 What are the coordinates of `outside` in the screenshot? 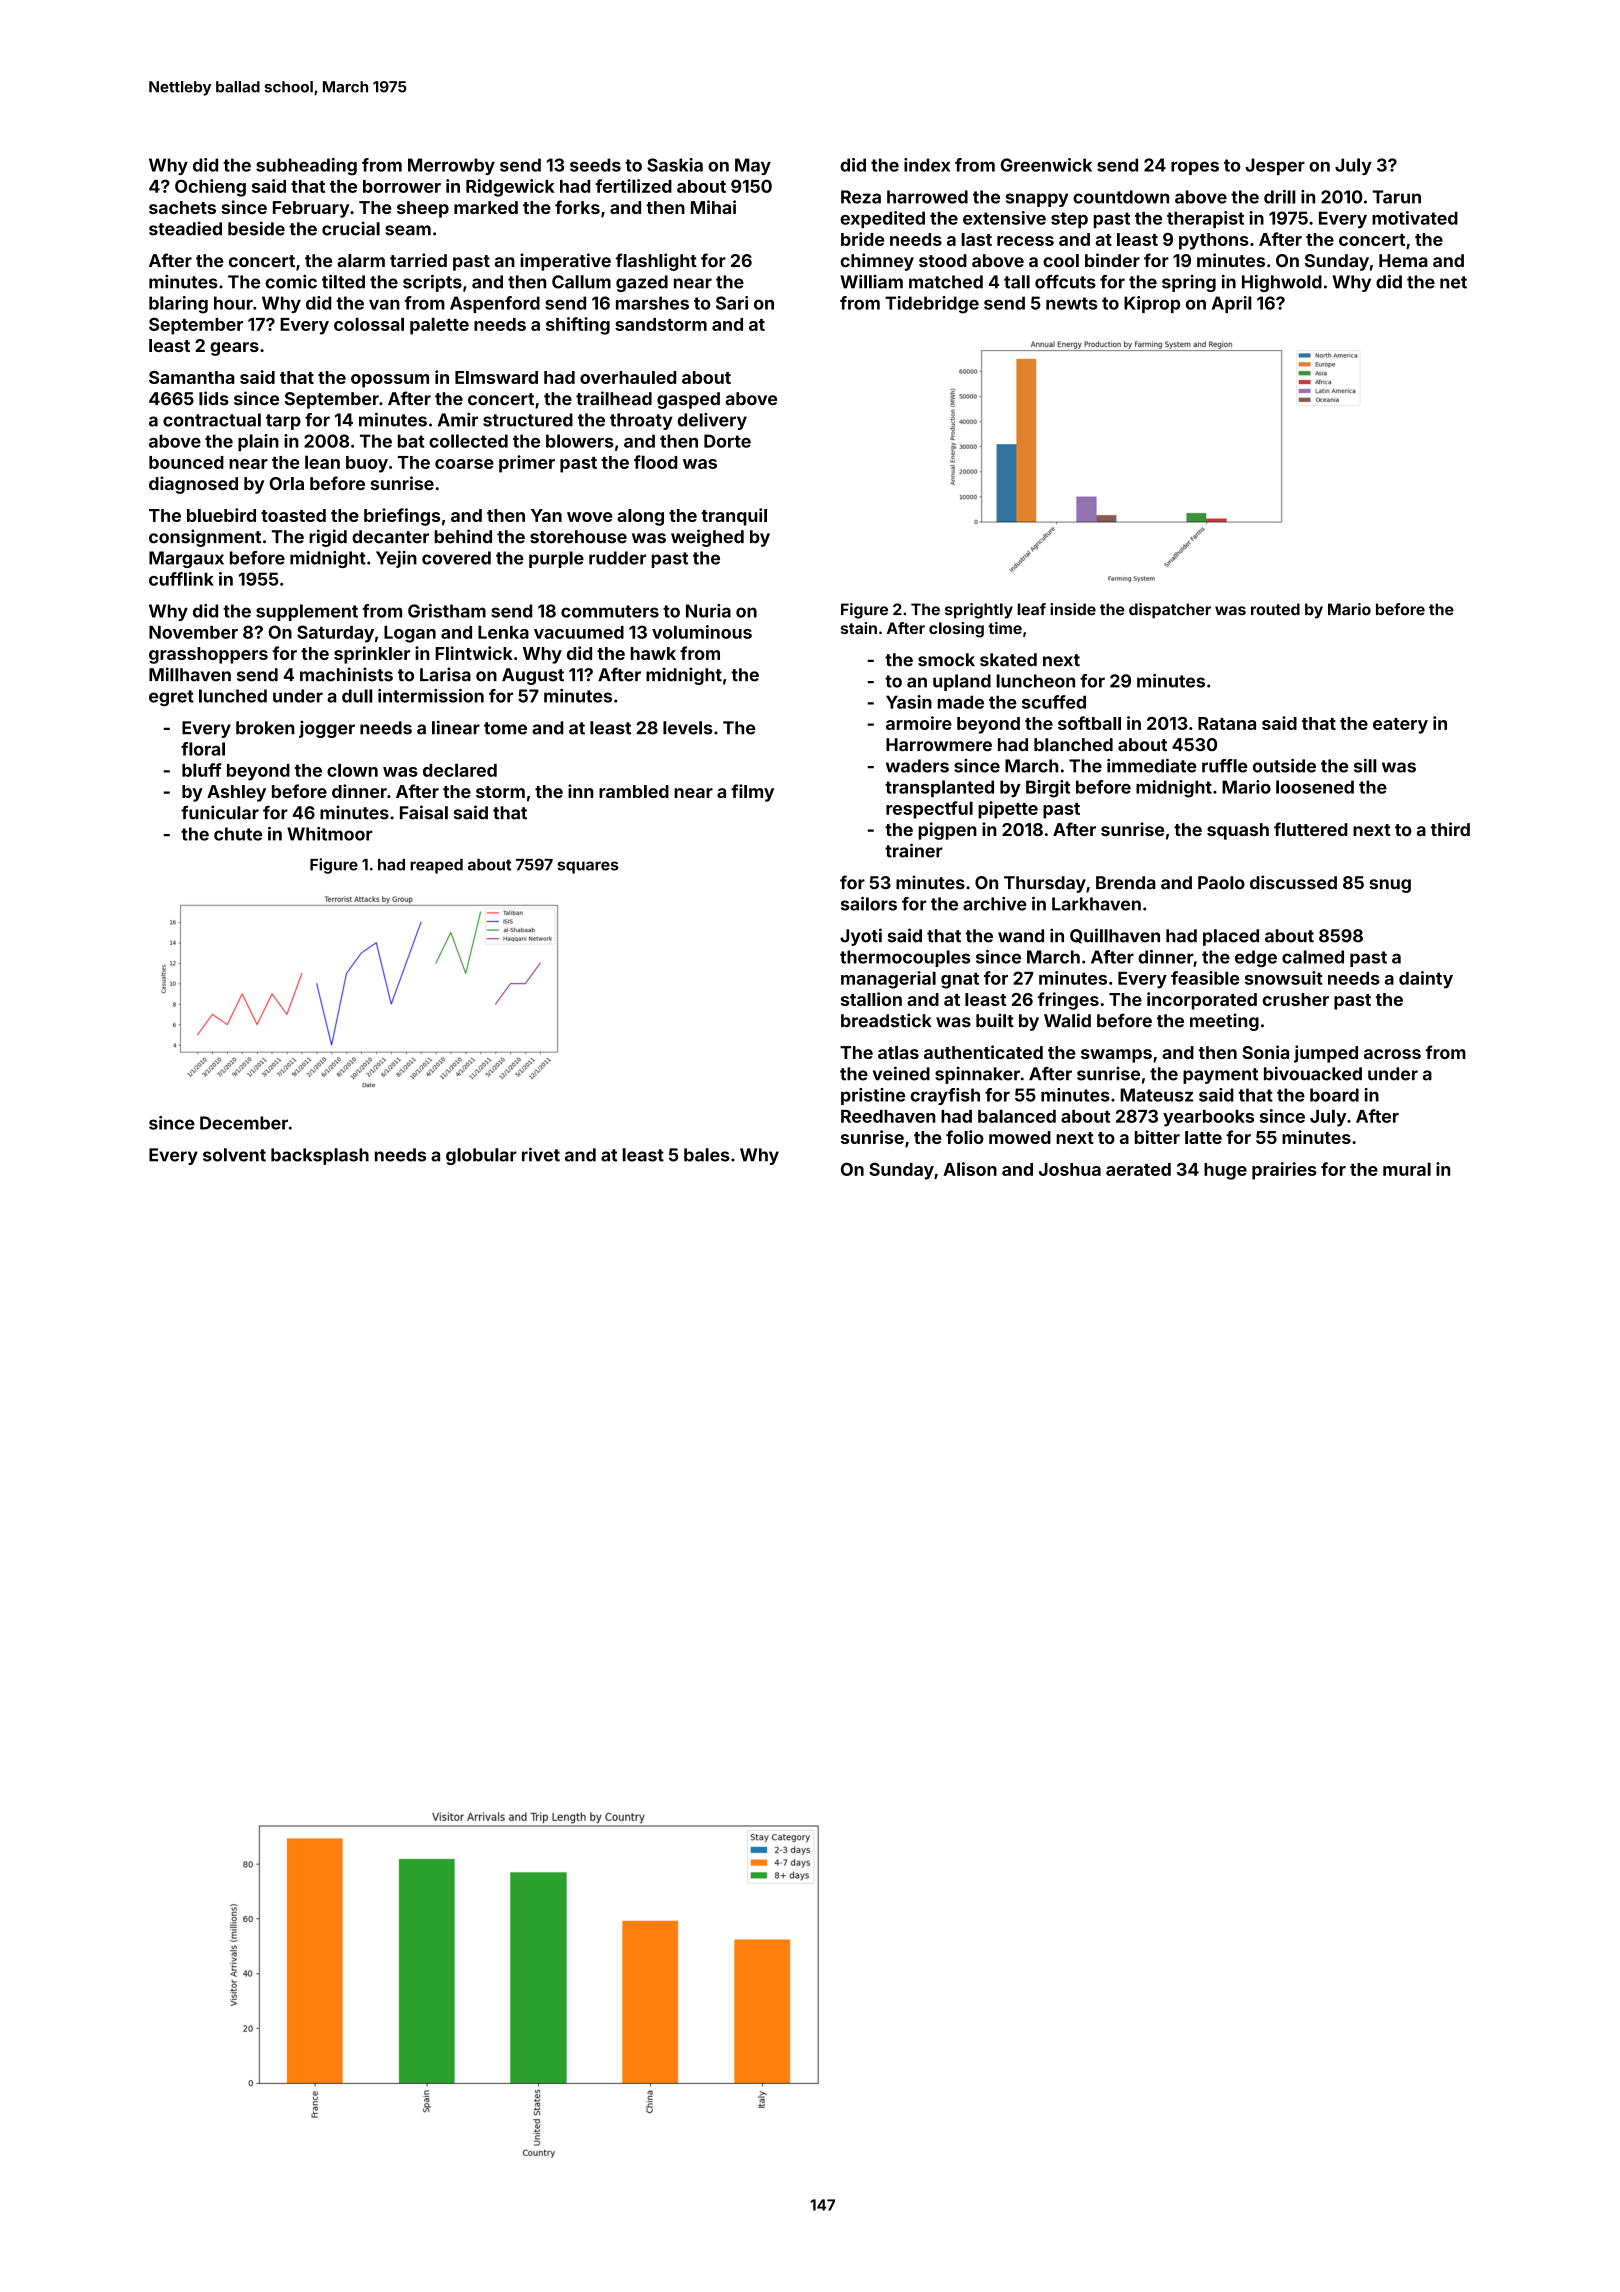 It's located at (1284, 766).
